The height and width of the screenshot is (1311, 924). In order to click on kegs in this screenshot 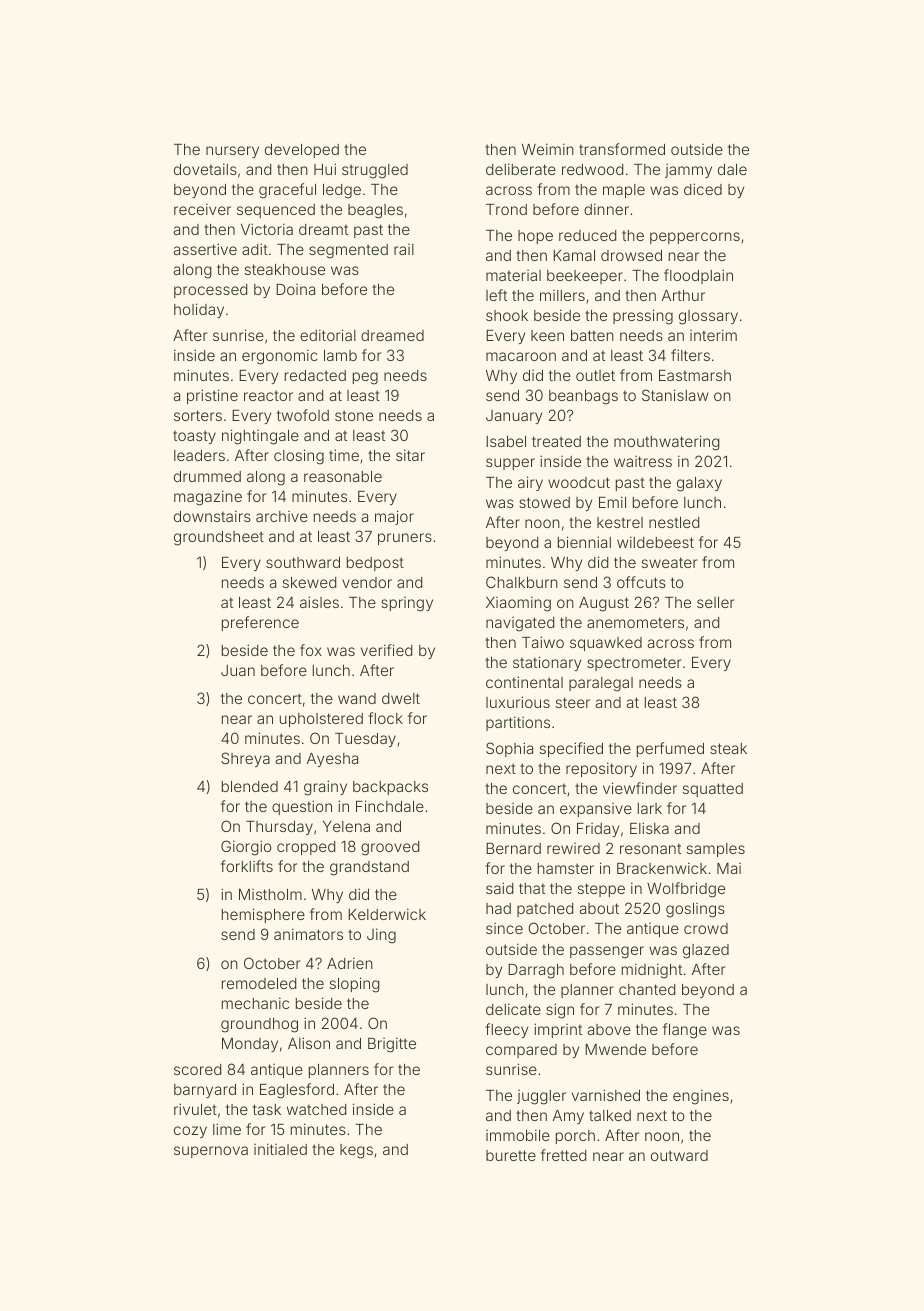, I will do `click(356, 1151)`.
